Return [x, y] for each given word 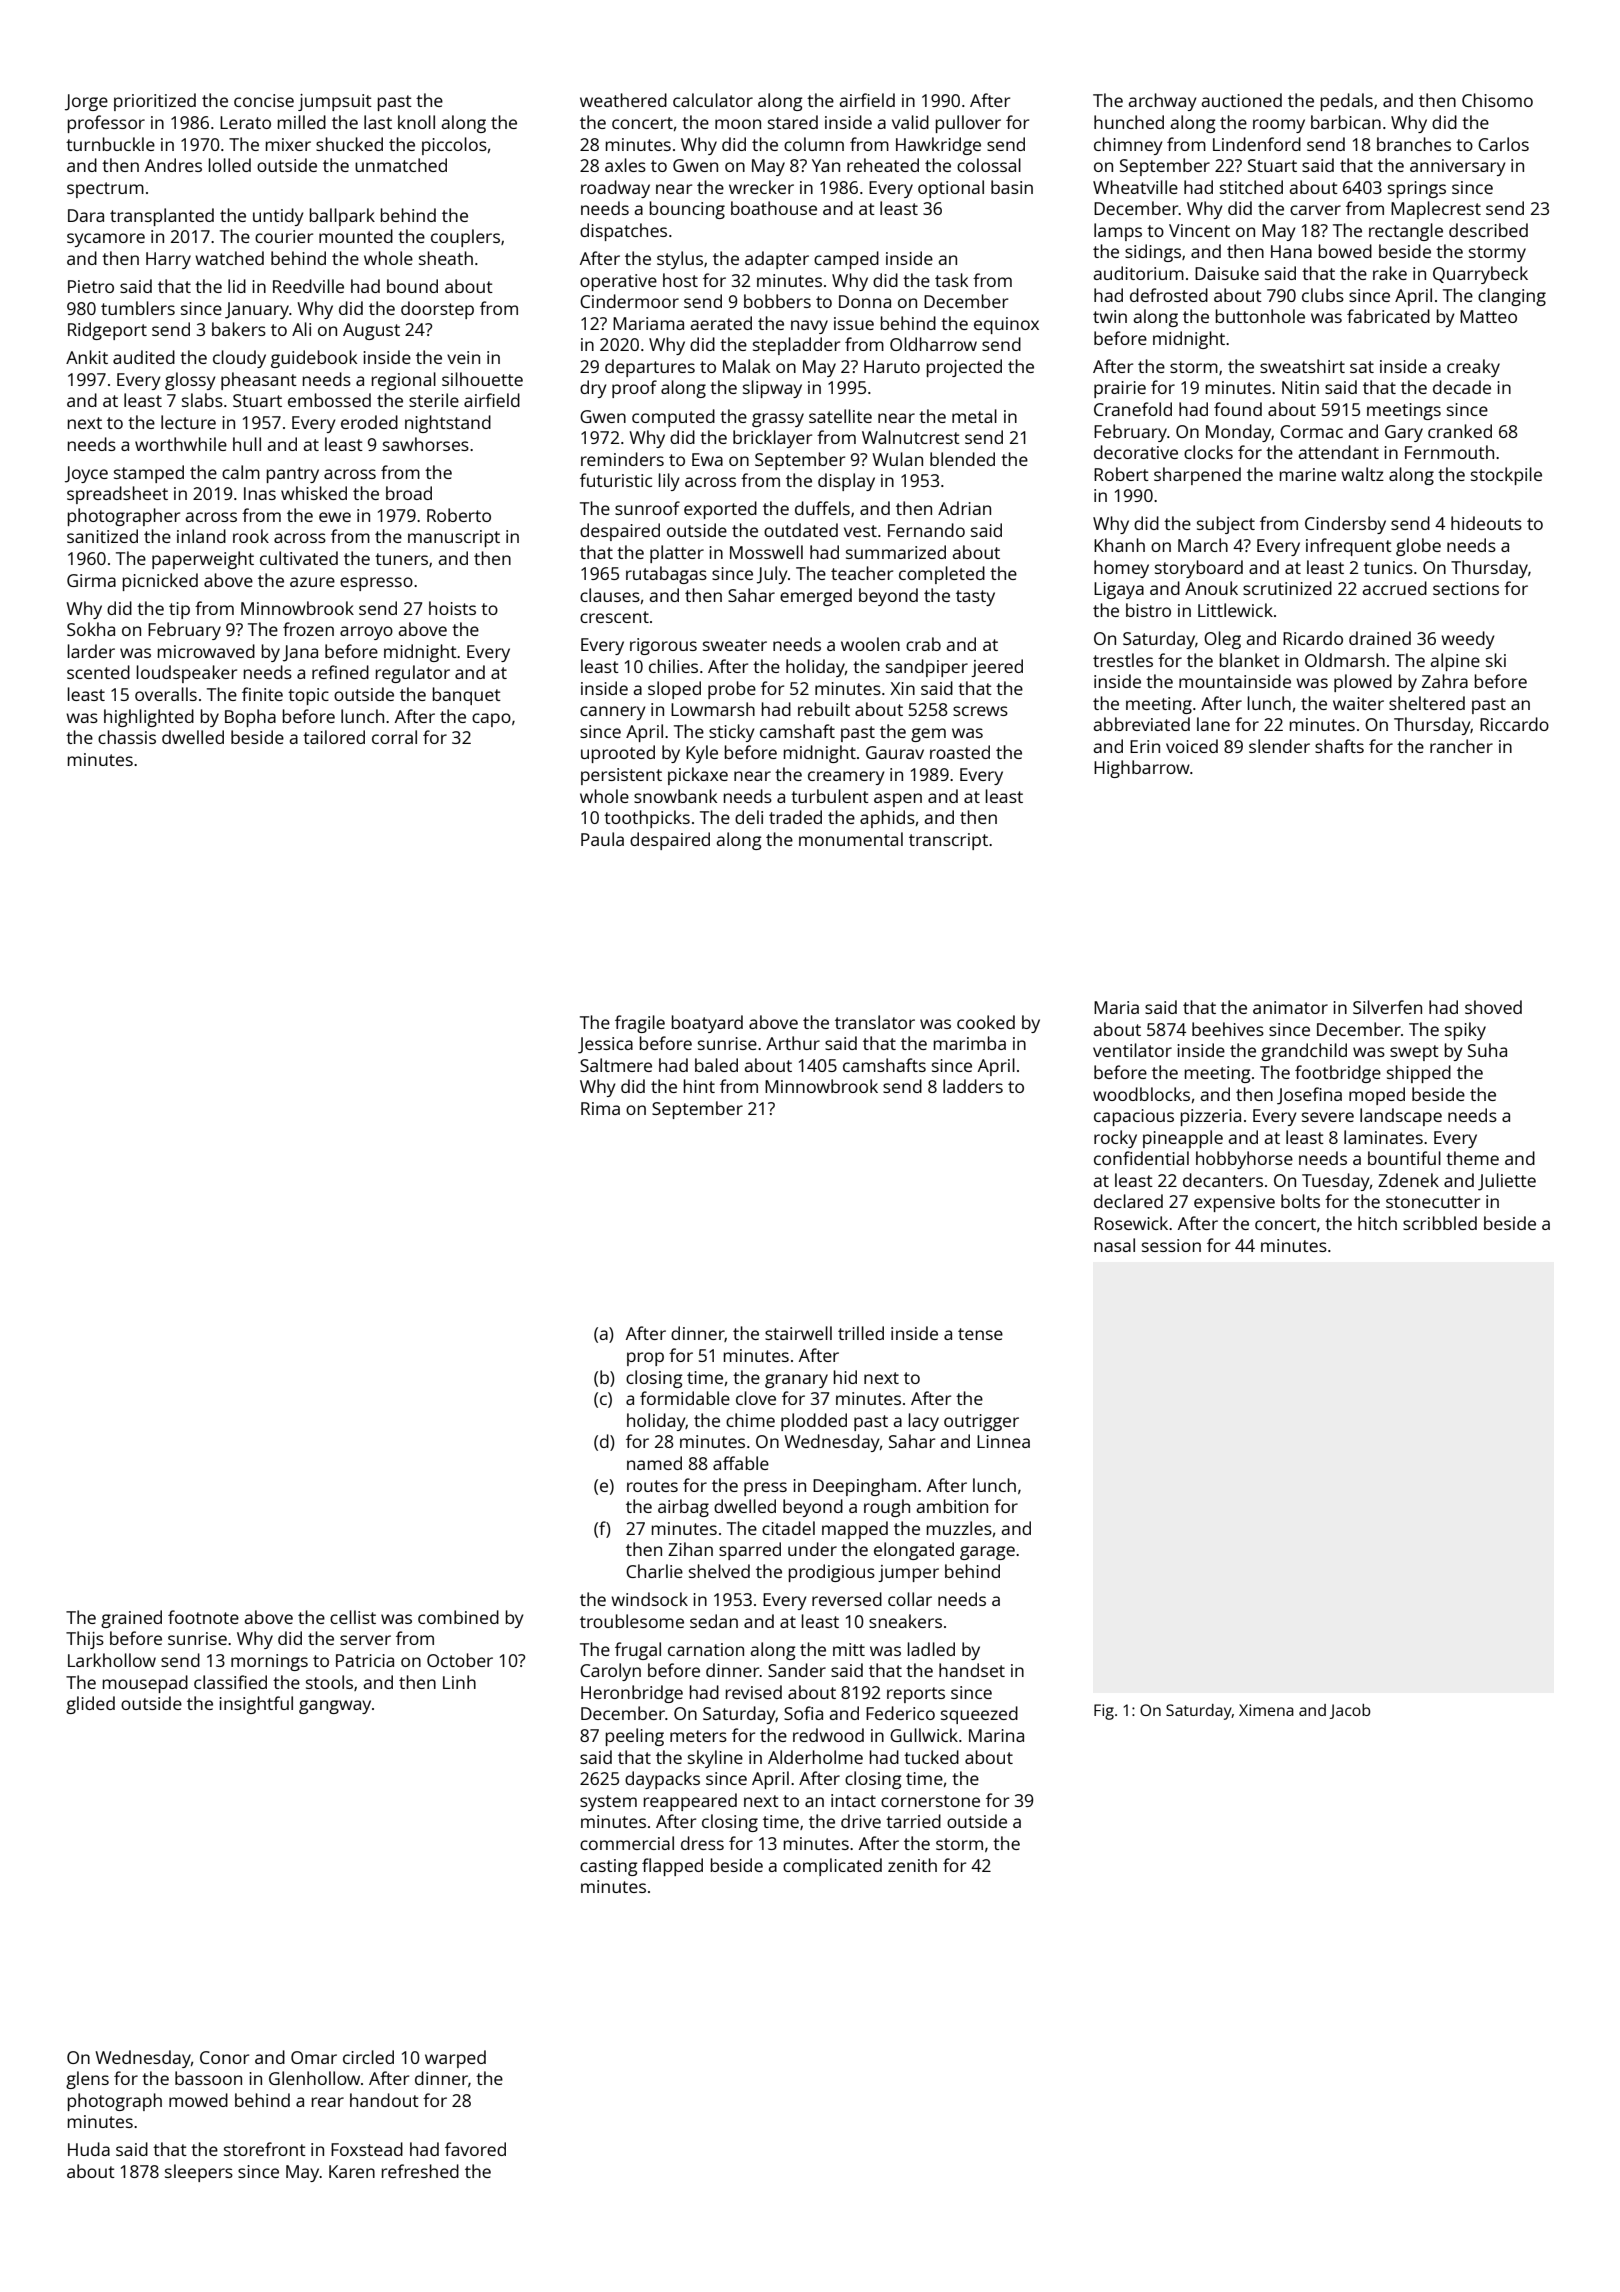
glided [90, 1705]
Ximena [1266, 1710]
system [608, 1803]
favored [475, 2149]
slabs [202, 400]
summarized [896, 552]
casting [608, 1867]
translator [875, 1022]
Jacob [1350, 1711]
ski [1496, 660]
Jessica [605, 1045]
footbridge [1338, 1074]
